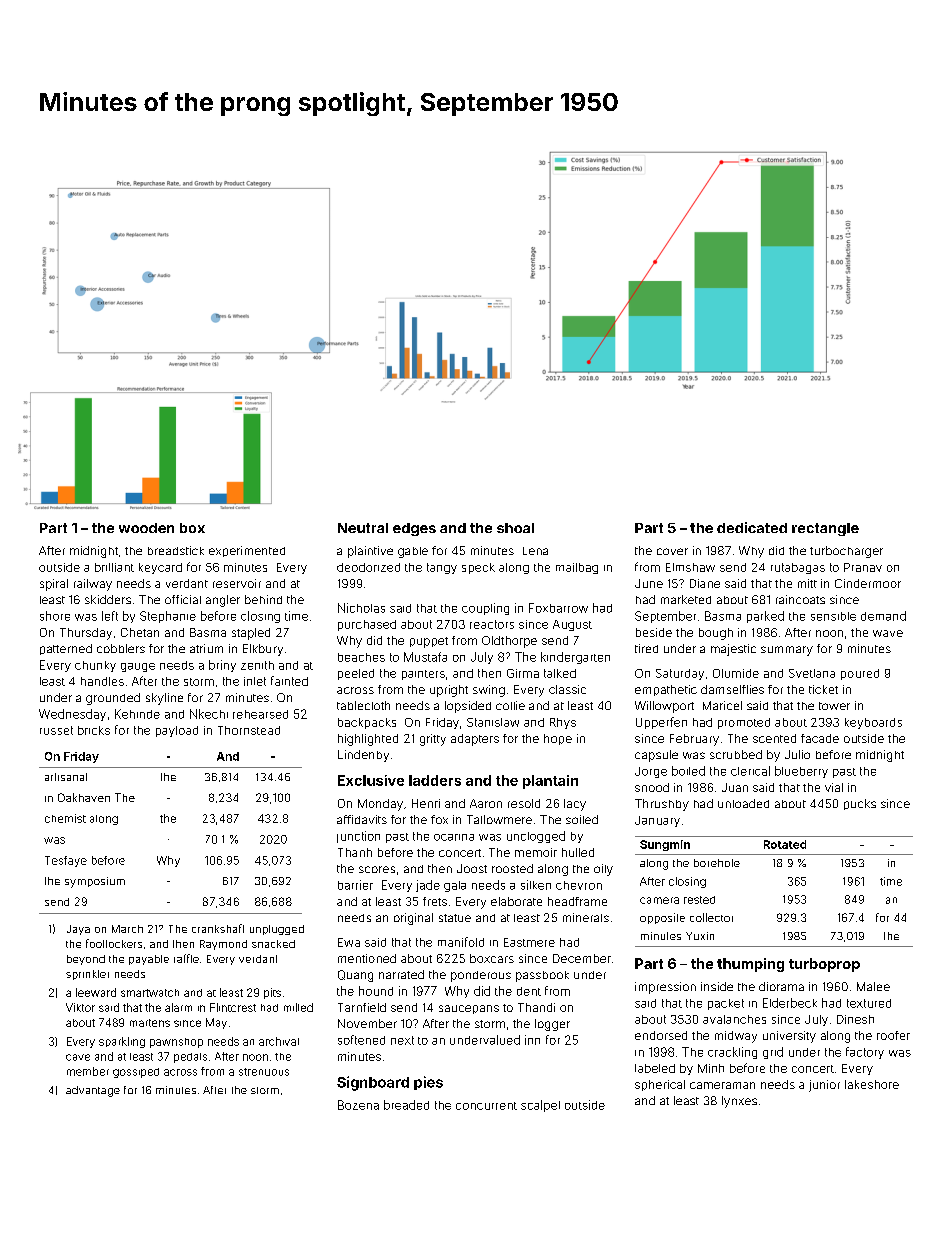 The width and height of the screenshot is (952, 1233). I want to click on advantage, so click(93, 1091).
